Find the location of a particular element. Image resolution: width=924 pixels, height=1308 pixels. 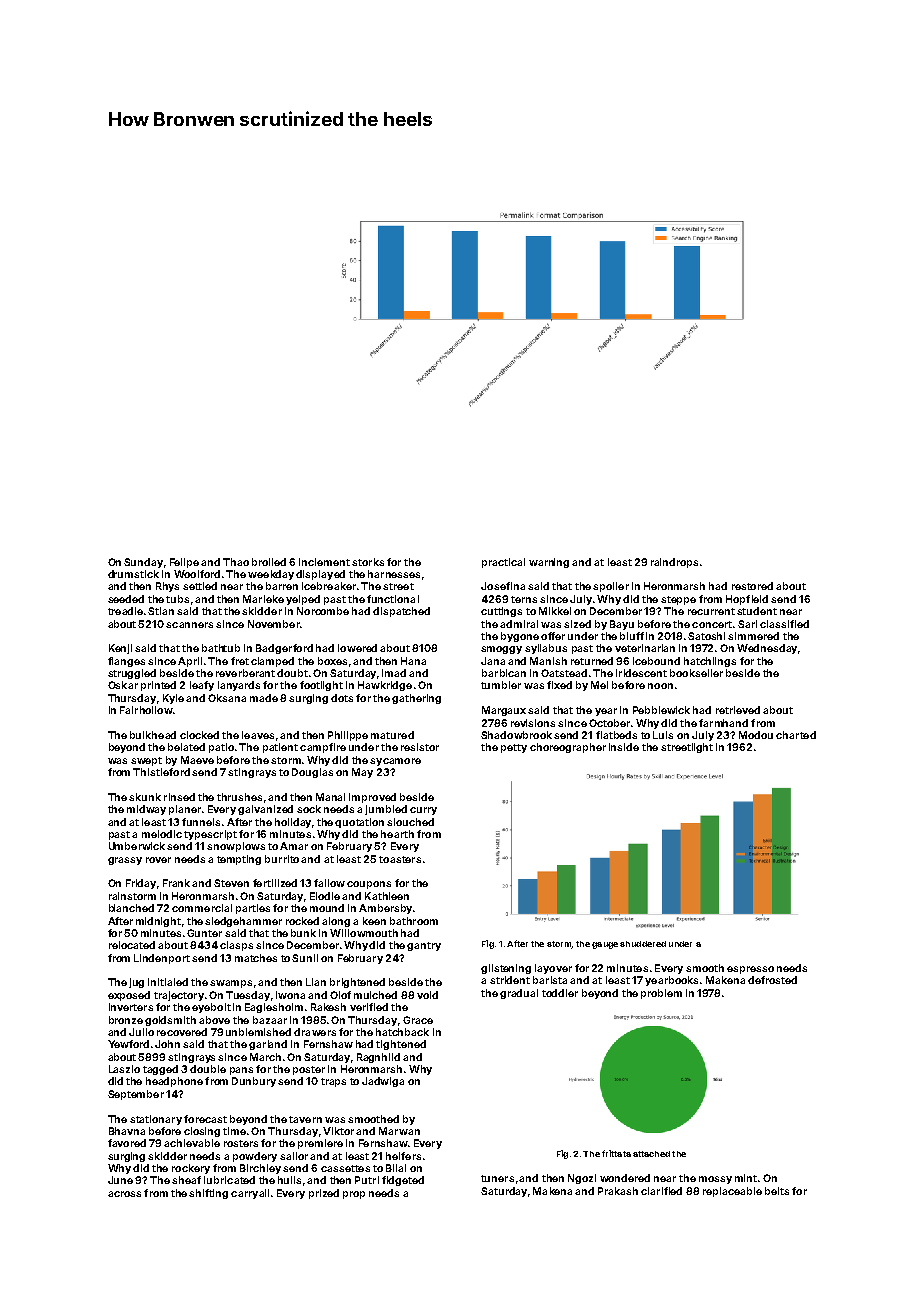

leafy is located at coordinates (202, 686).
